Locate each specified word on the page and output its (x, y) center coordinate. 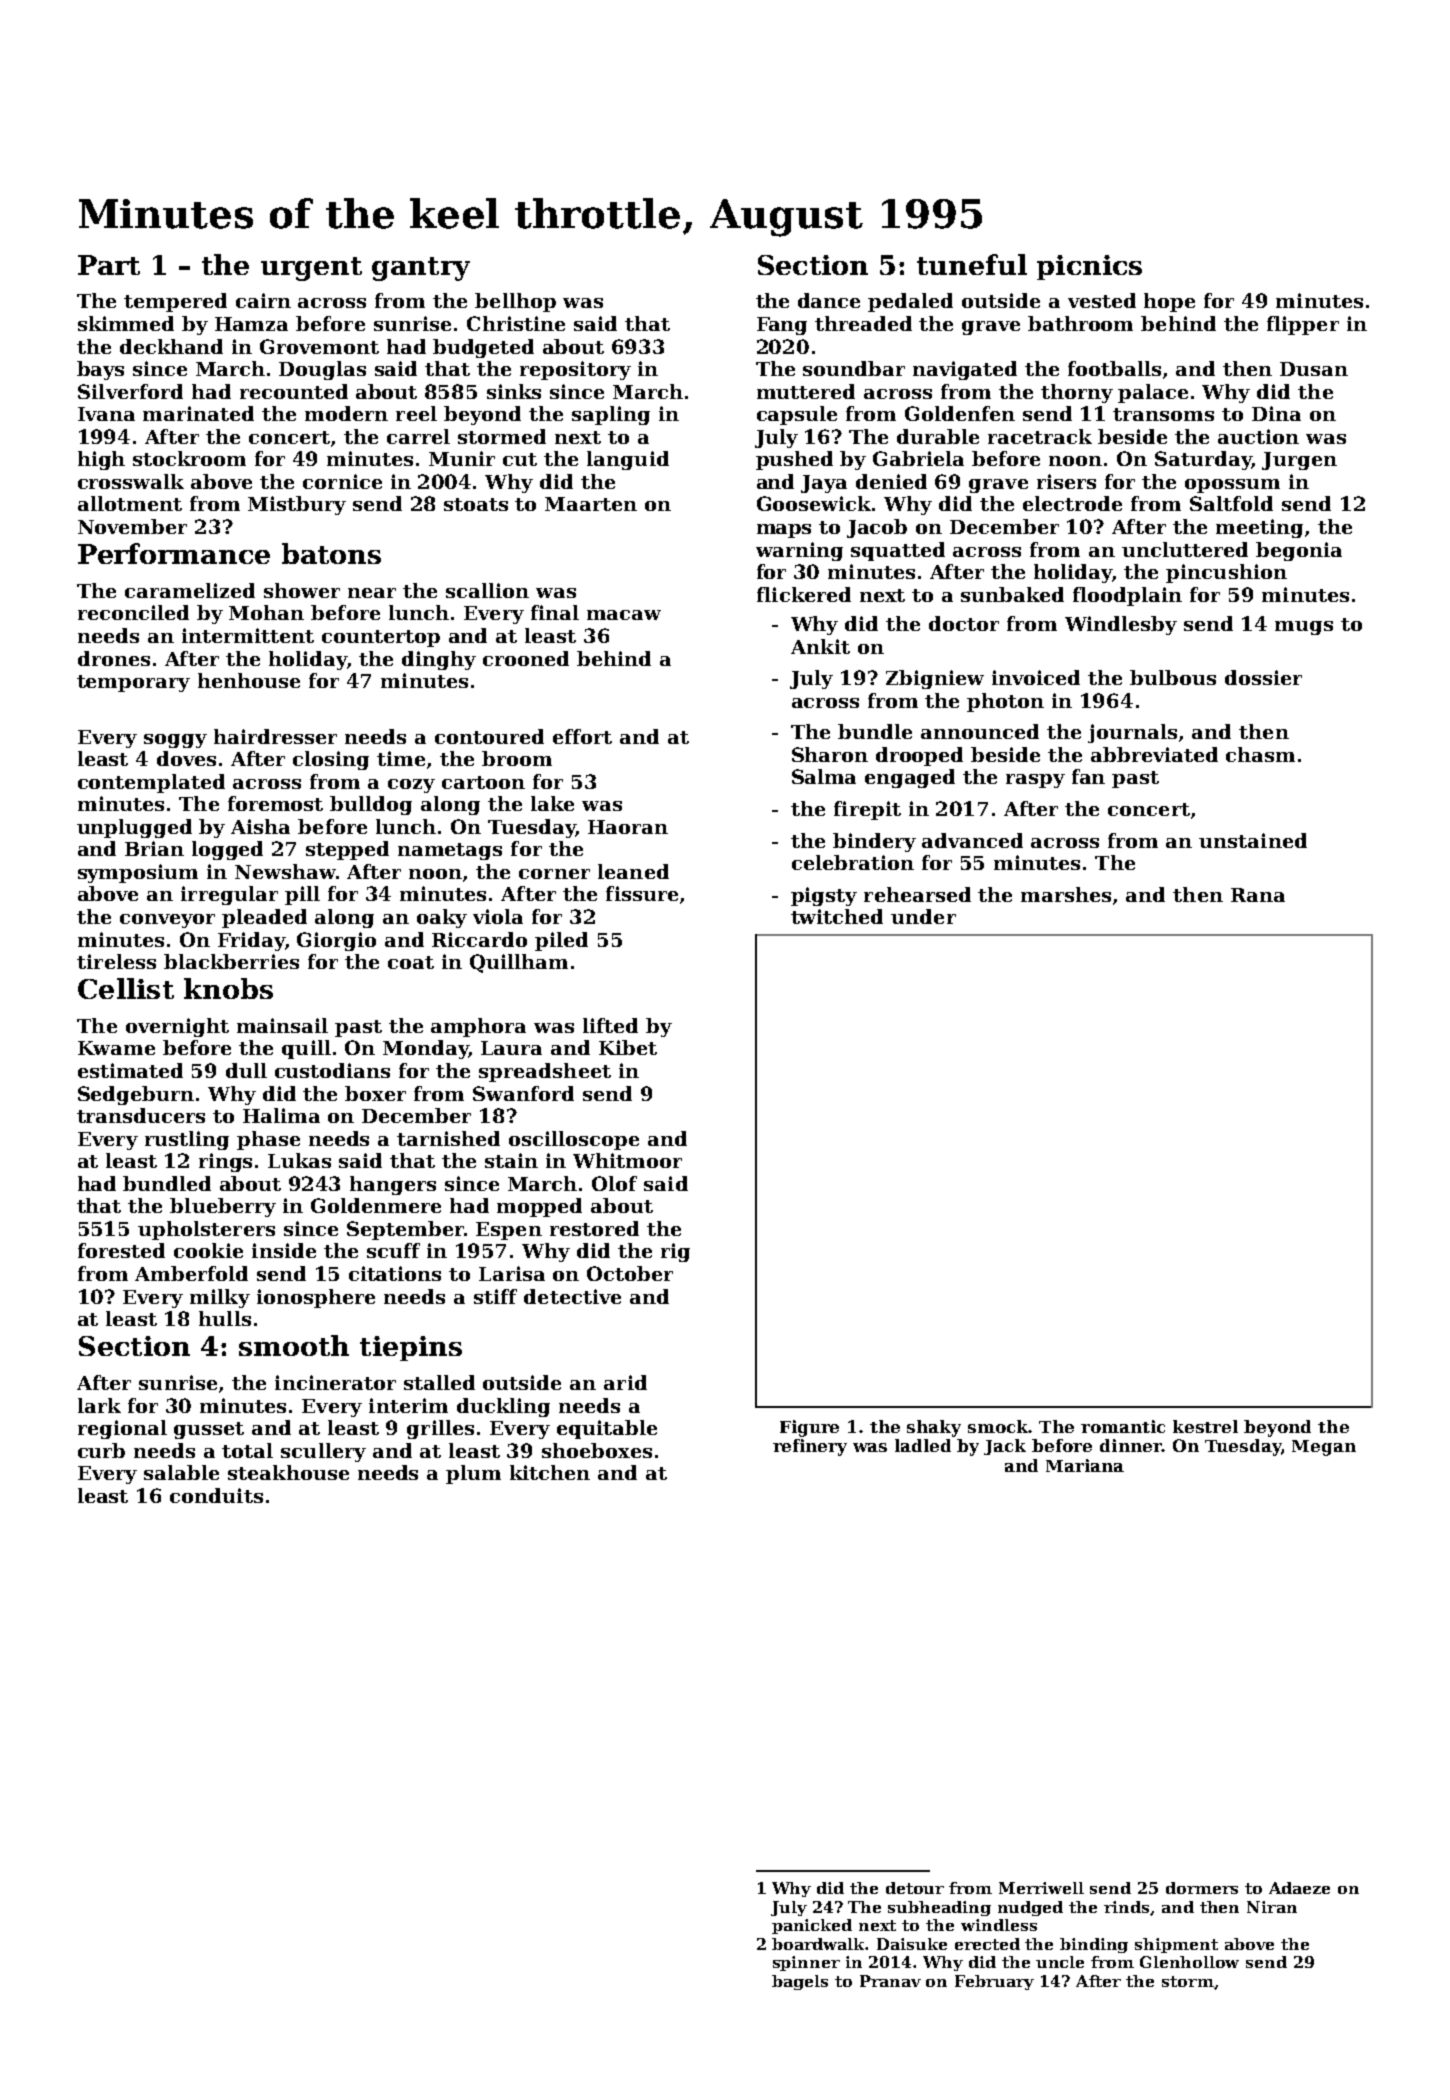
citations (395, 1273)
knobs (228, 988)
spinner (806, 1963)
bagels (800, 1982)
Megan (1324, 1448)
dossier (1263, 677)
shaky (934, 1428)
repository (575, 370)
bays (100, 370)
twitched (837, 916)
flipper (1303, 325)
